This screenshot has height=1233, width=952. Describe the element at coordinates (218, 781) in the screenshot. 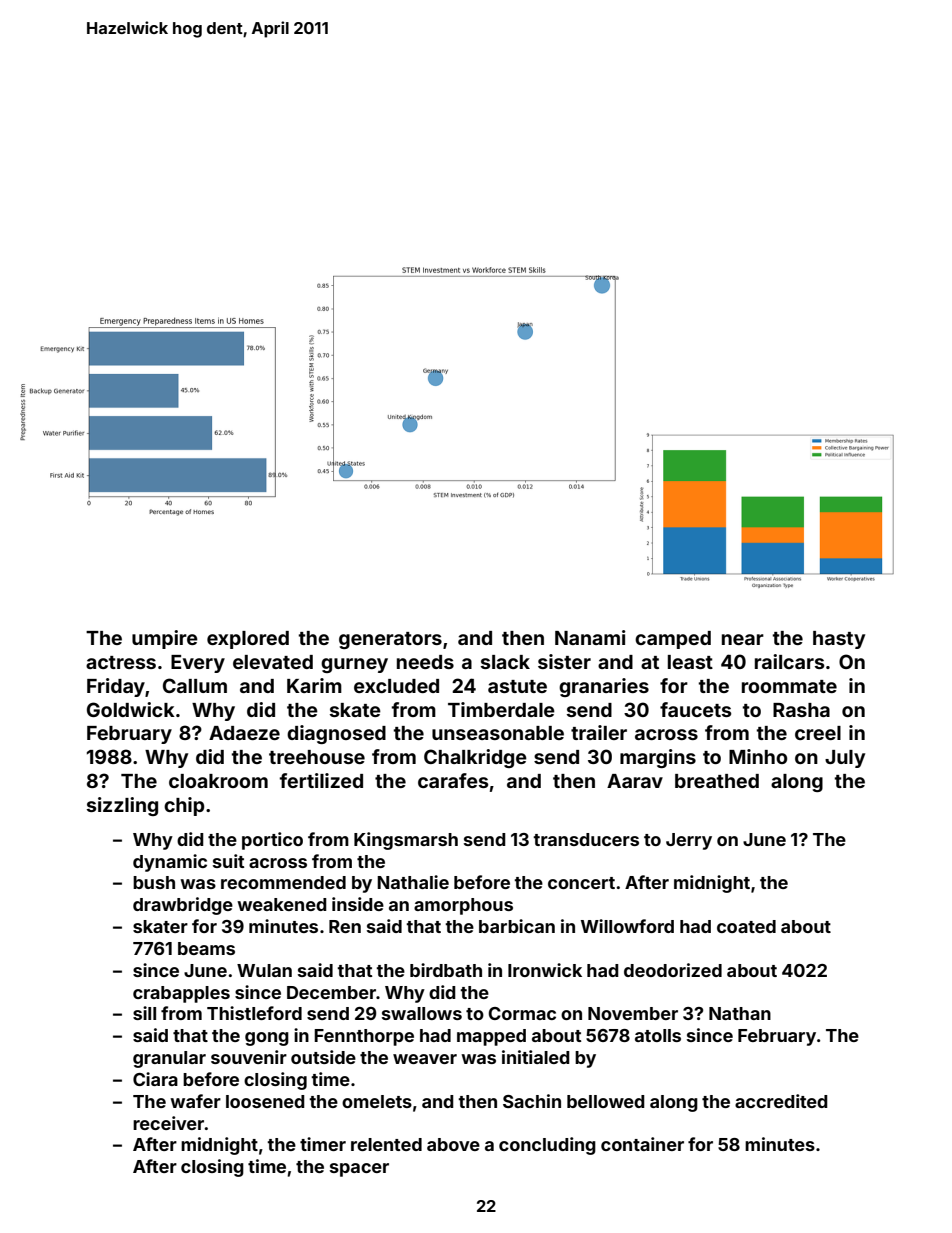

I see `cloakroom` at that location.
